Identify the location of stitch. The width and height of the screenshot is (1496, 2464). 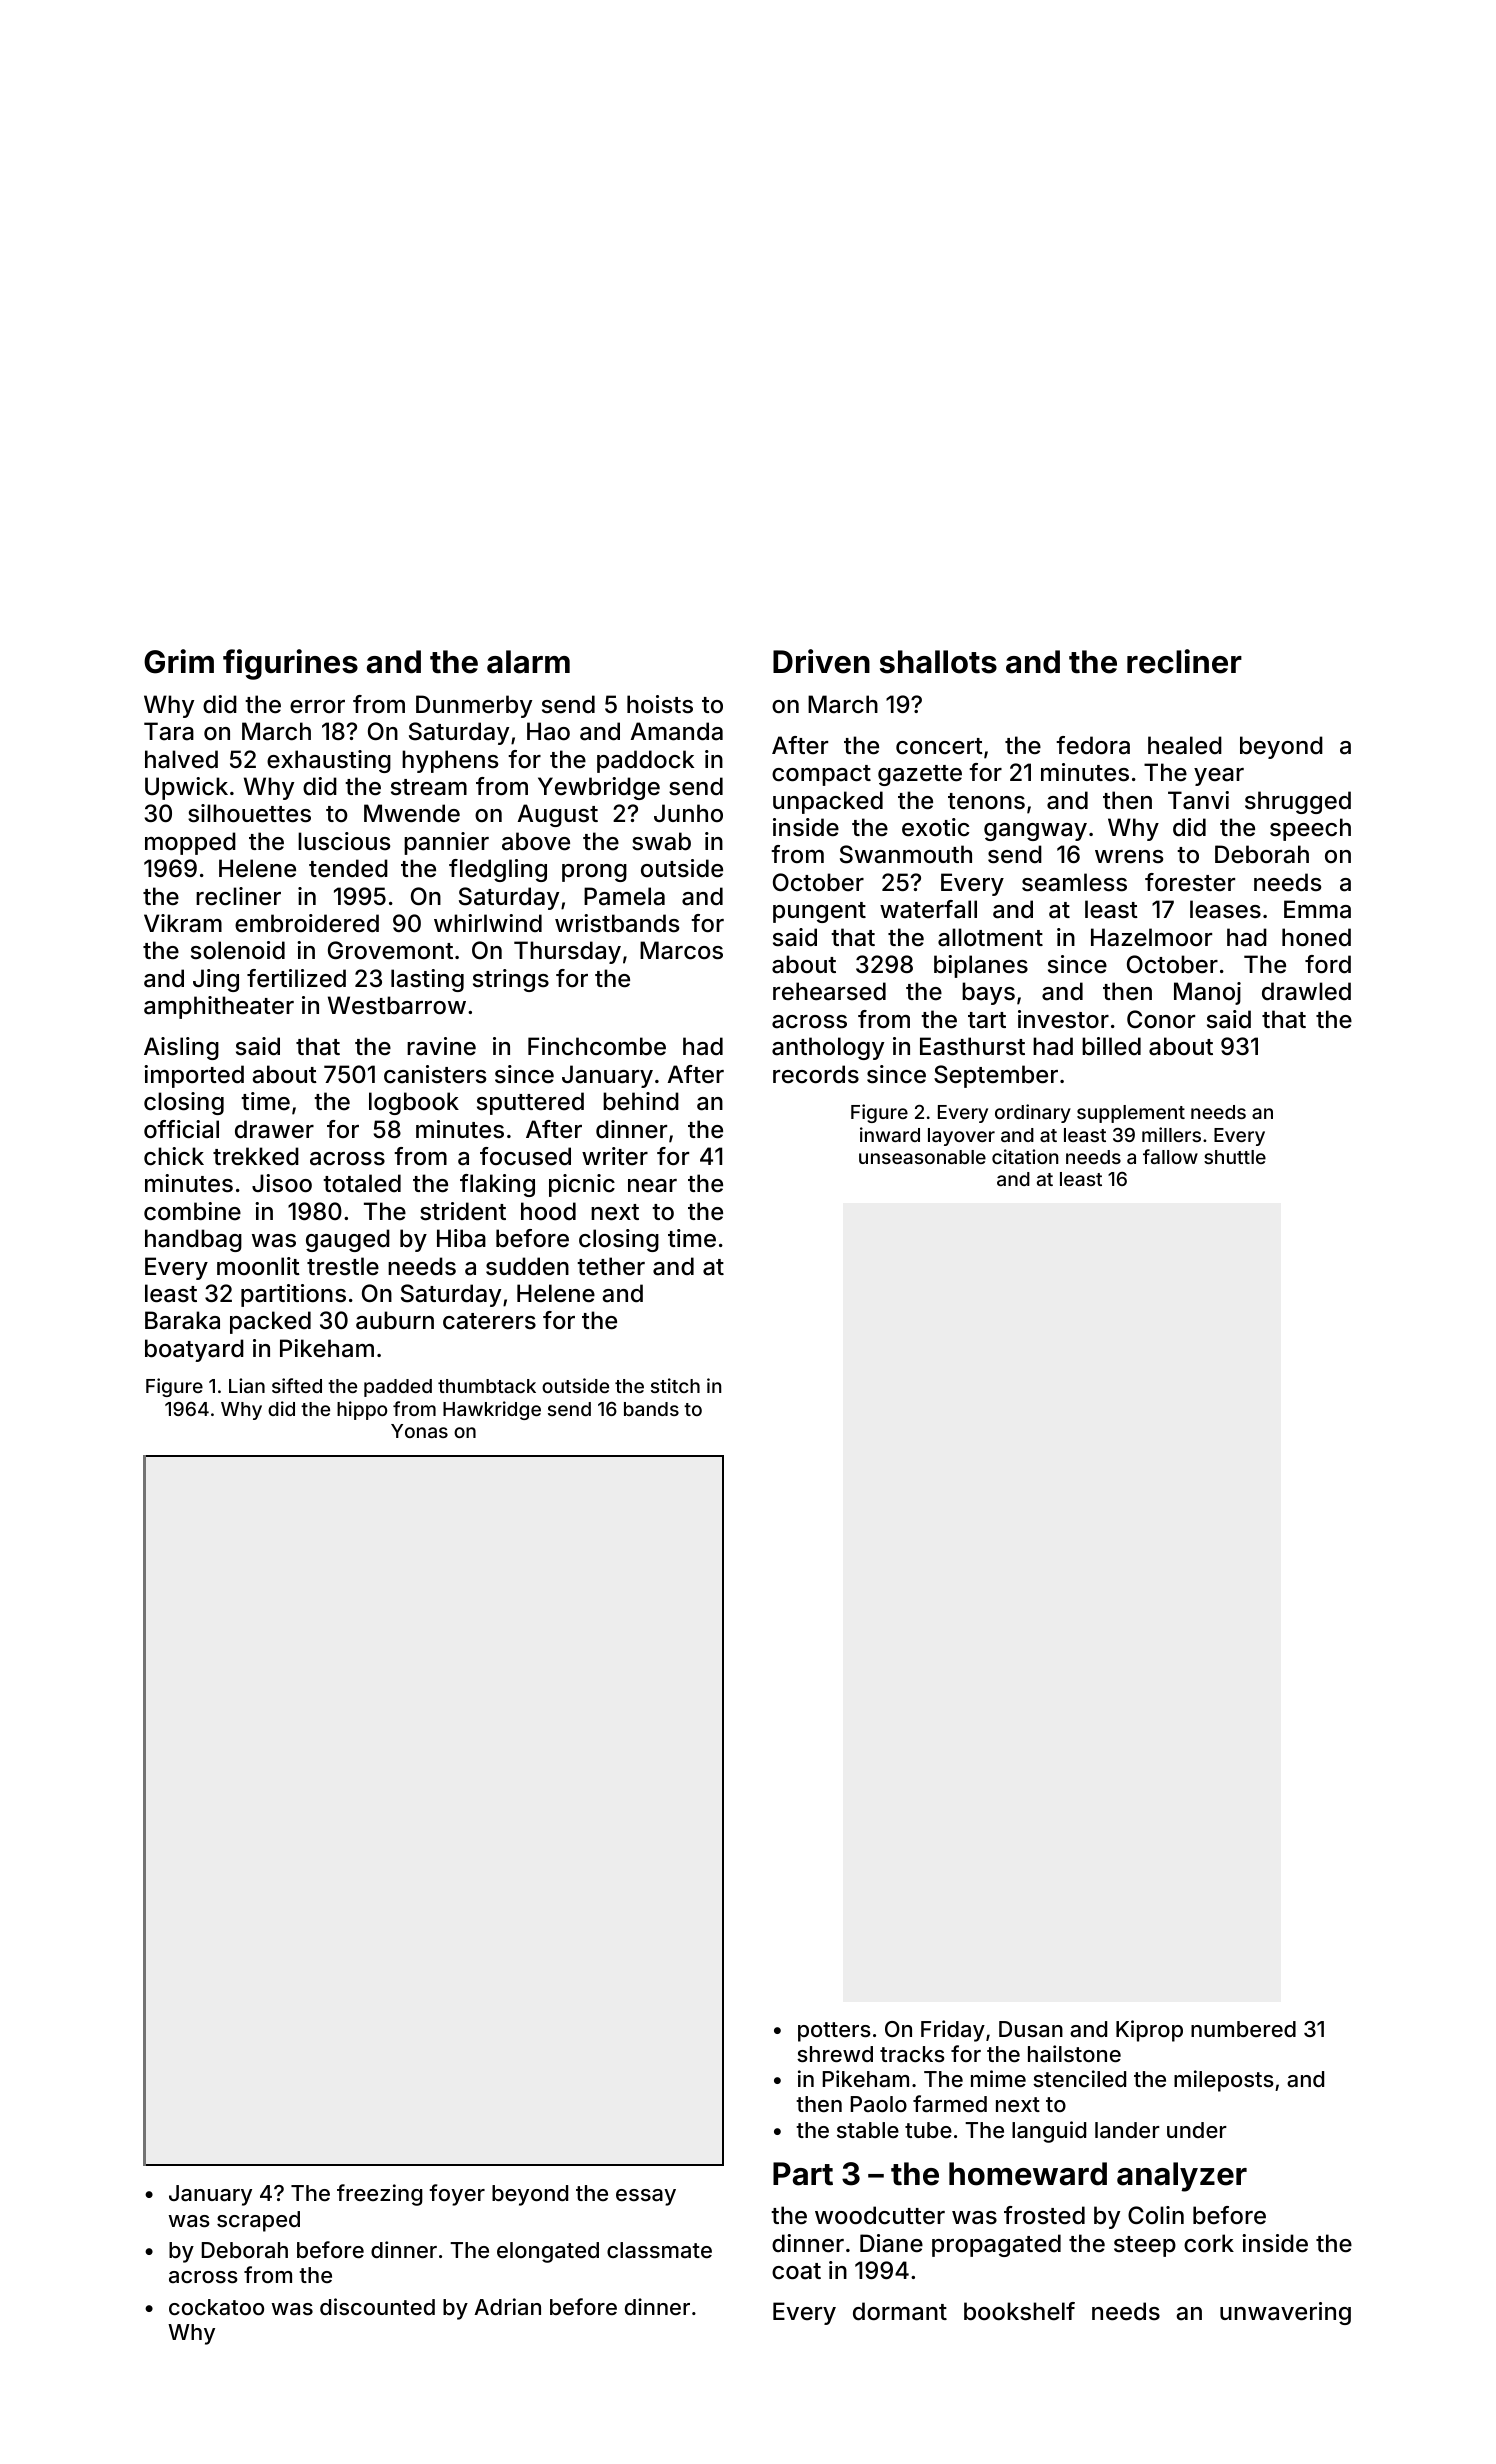
(675, 1385).
